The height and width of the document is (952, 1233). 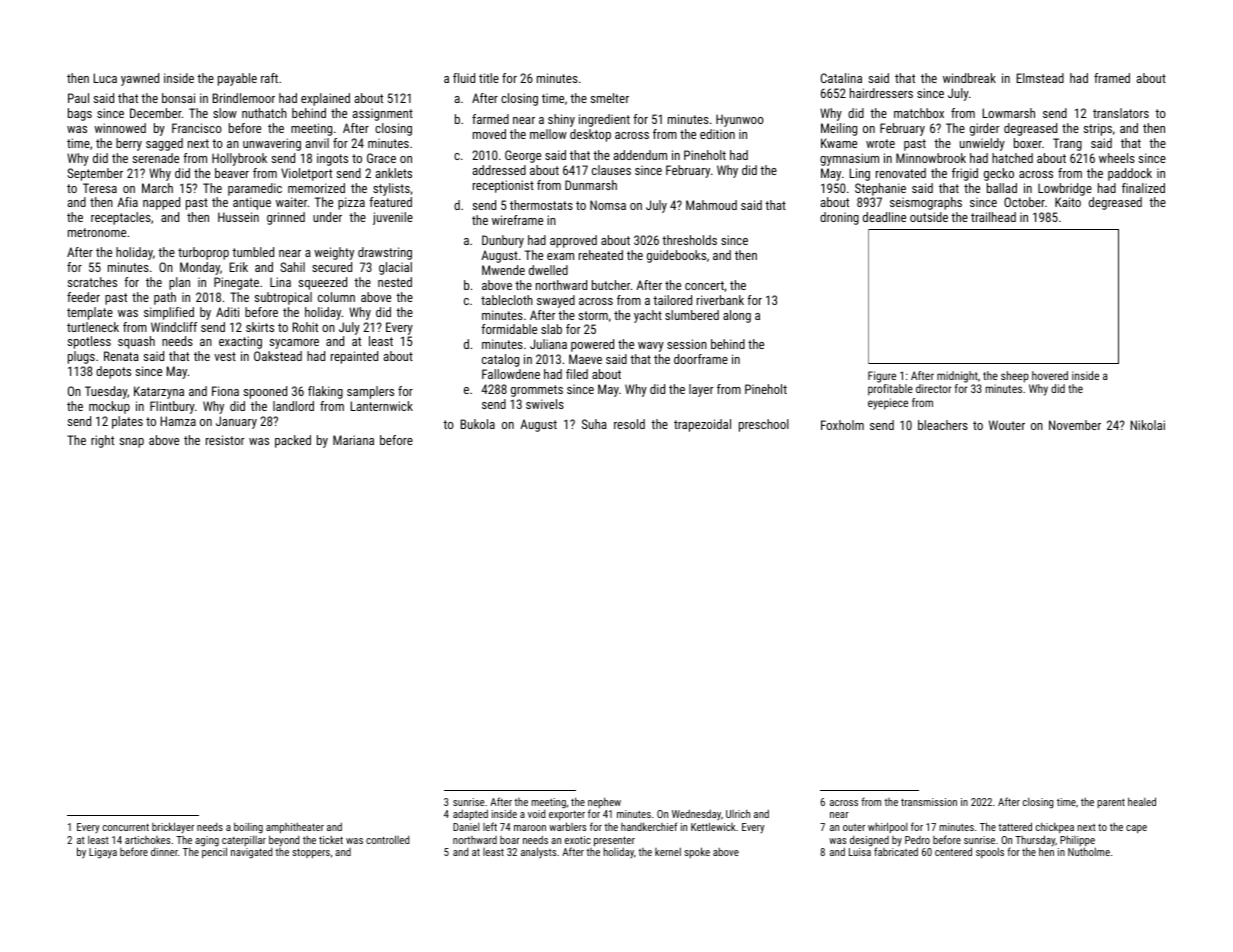 I want to click on healed, so click(x=1142, y=801).
